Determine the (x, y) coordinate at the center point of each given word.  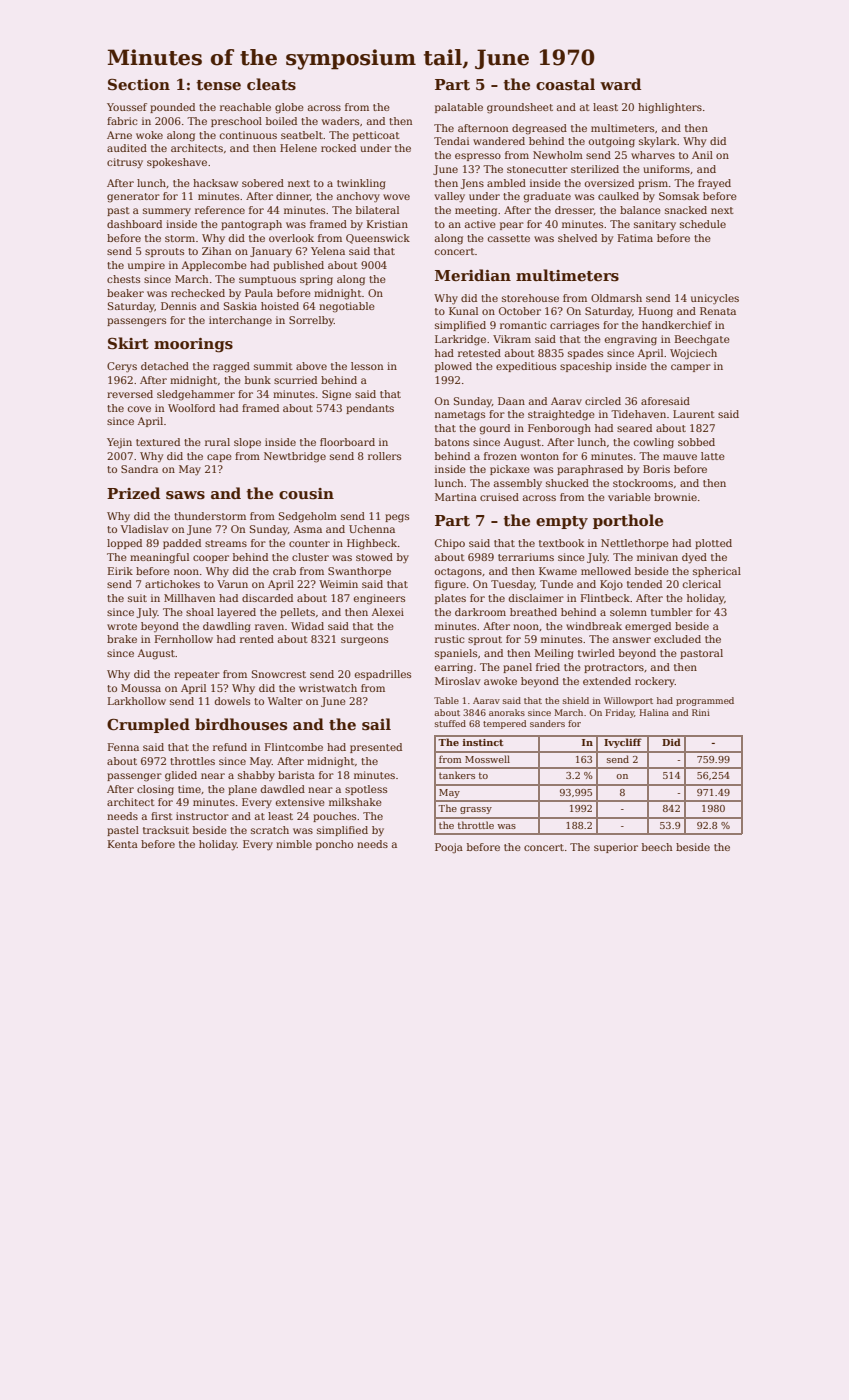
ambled (506, 183)
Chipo (450, 544)
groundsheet (520, 108)
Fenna (123, 747)
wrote (122, 626)
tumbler (672, 612)
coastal (565, 84)
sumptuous (267, 280)
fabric (122, 121)
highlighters (670, 108)
